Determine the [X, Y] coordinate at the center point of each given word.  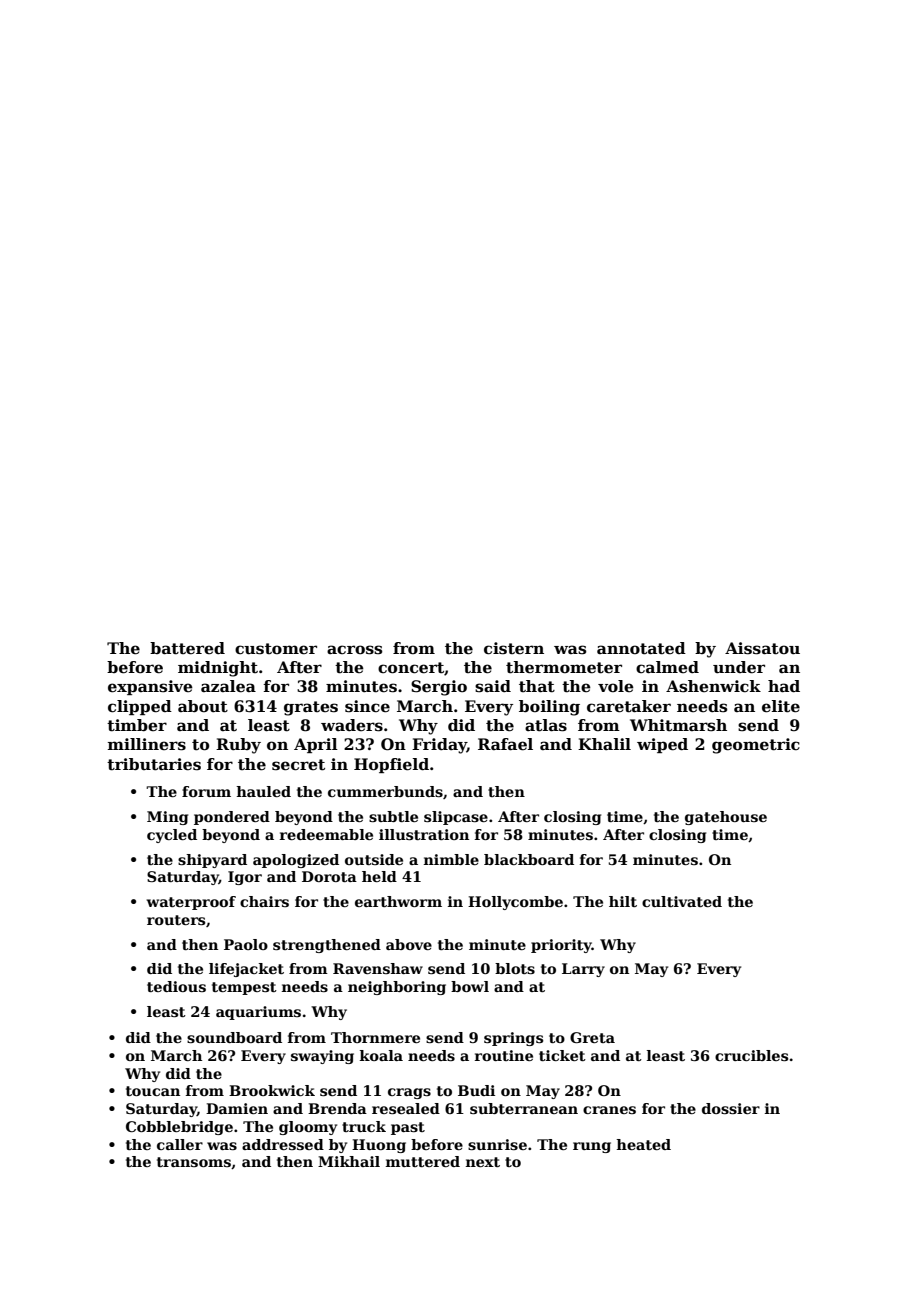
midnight [218, 669]
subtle [393, 816]
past [408, 1128]
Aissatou [762, 648]
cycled [172, 836]
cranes [609, 1110]
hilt [623, 901]
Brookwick [272, 1090]
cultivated [682, 901]
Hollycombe [515, 903]
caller [180, 1144]
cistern [514, 648]
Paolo [246, 944]
